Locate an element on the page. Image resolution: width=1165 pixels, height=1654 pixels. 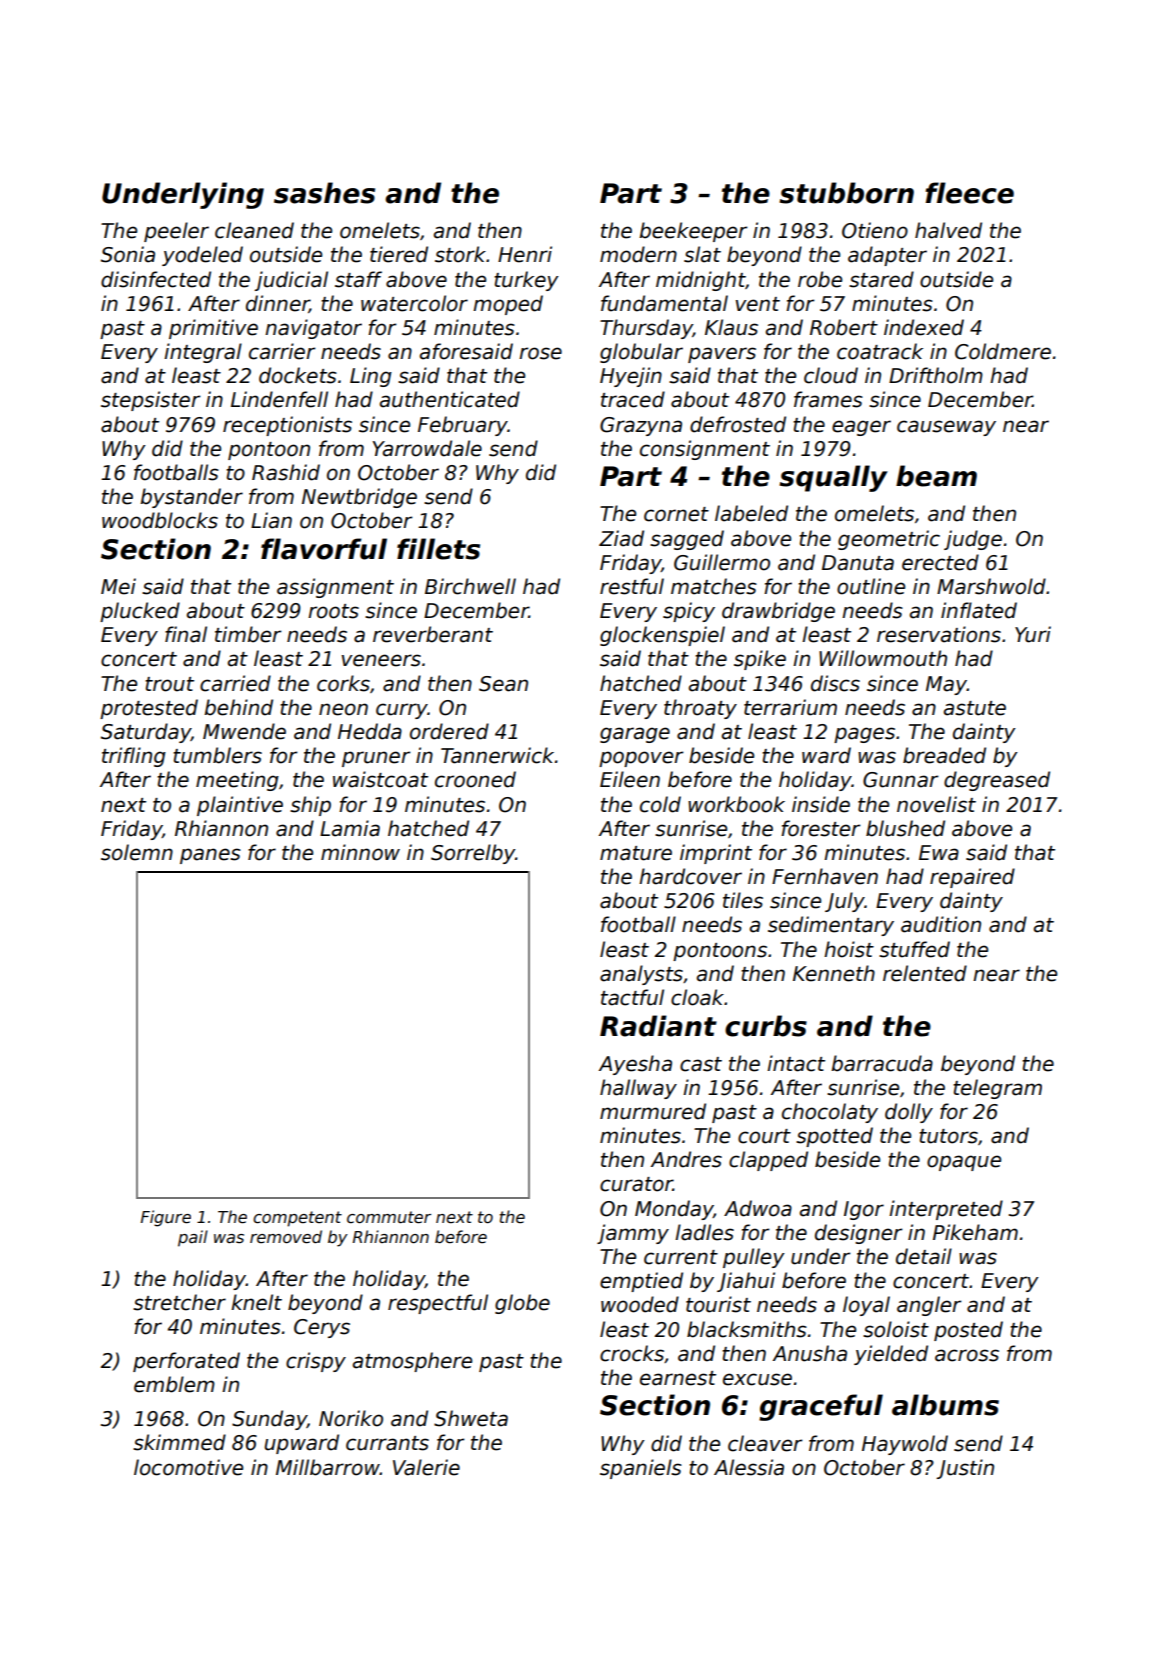
Driftholm is located at coordinates (936, 375).
